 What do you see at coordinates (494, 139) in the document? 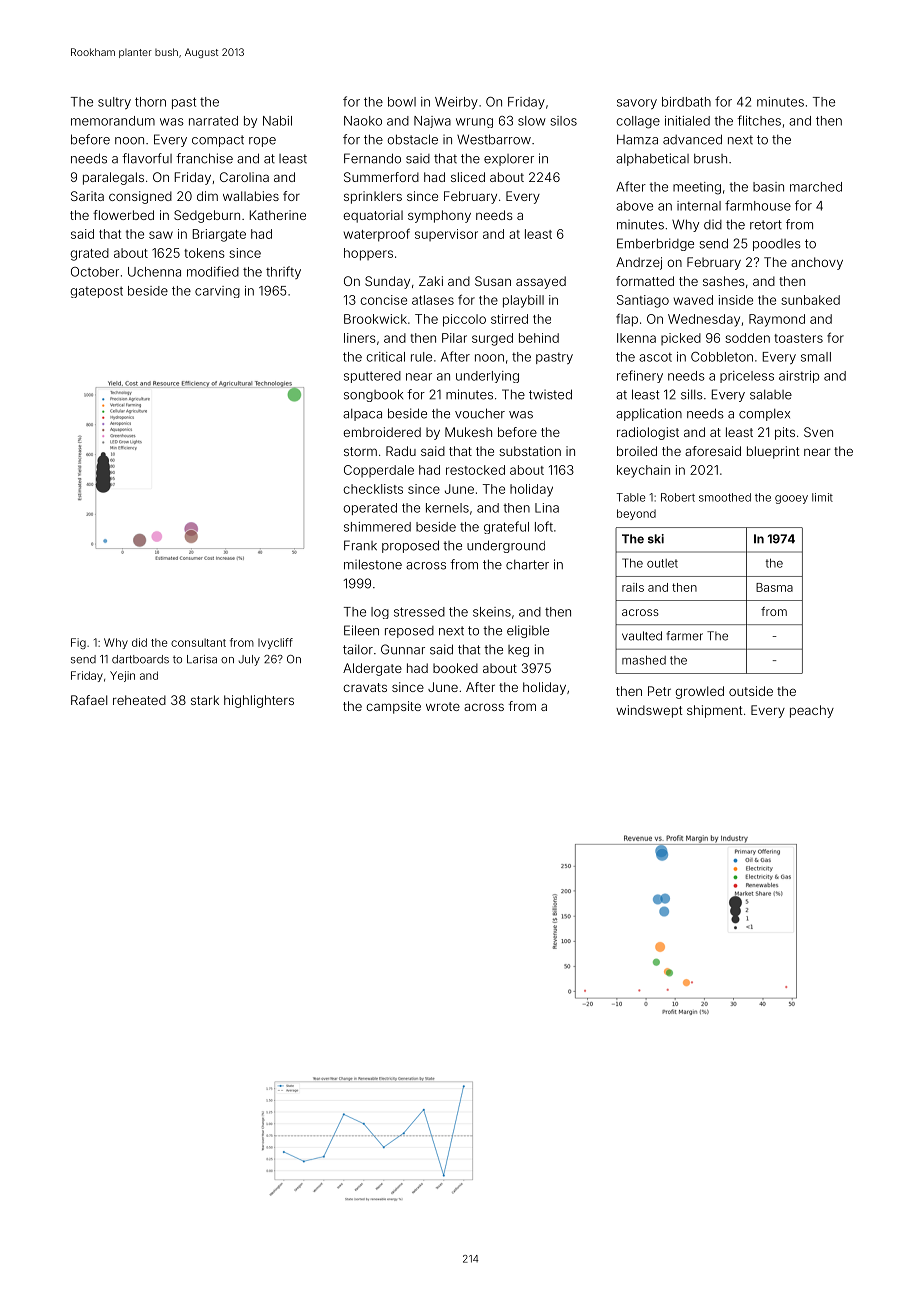
I see `Westbarrow` at bounding box center [494, 139].
